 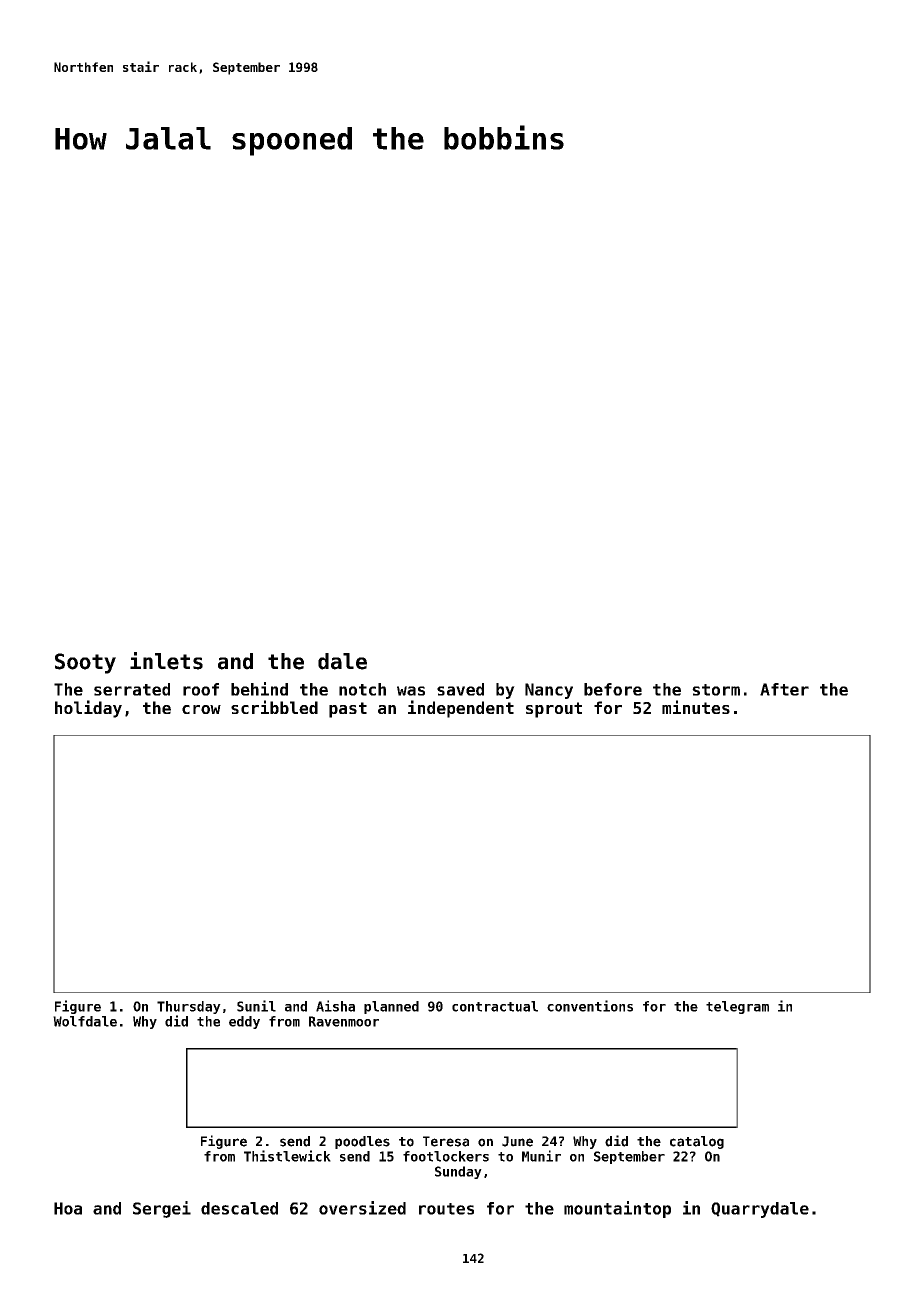 What do you see at coordinates (446, 1156) in the image?
I see `footlockers` at bounding box center [446, 1156].
